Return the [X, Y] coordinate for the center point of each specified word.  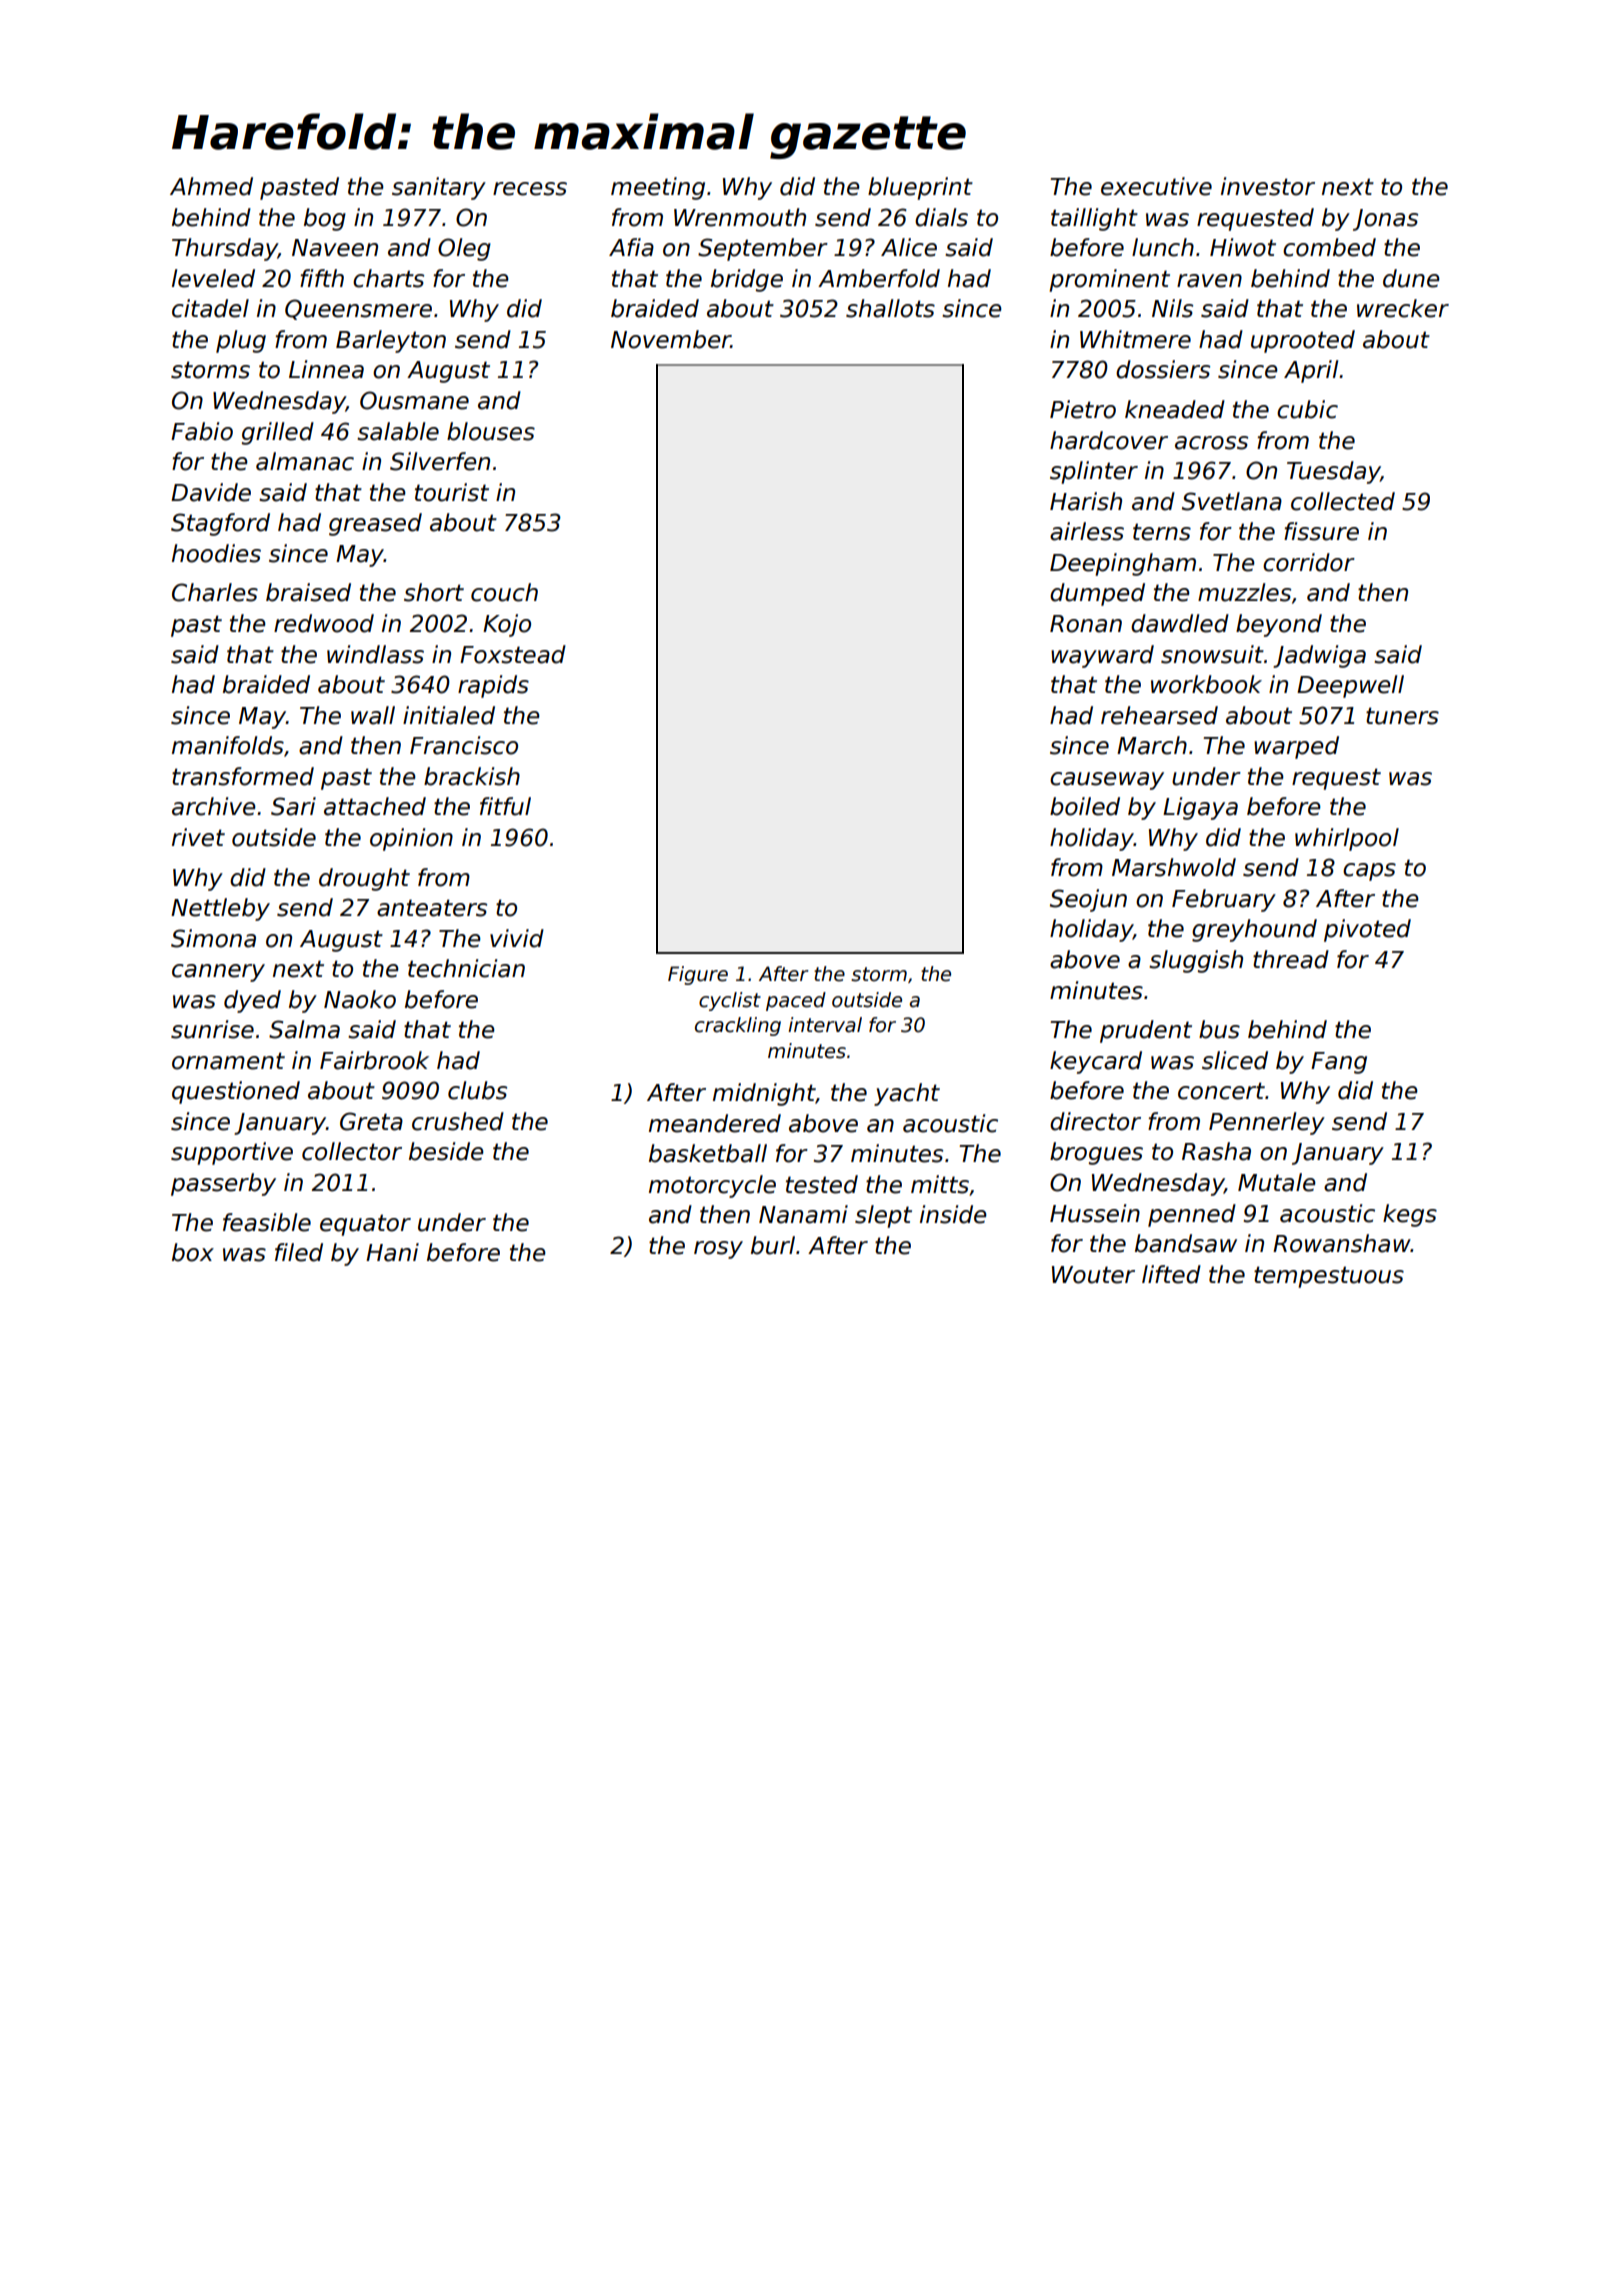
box [193, 1252]
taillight [1094, 219]
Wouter [1093, 1275]
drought [364, 879]
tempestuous [1329, 1277]
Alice [909, 247]
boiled [1085, 806]
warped [1296, 747]
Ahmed [211, 186]
